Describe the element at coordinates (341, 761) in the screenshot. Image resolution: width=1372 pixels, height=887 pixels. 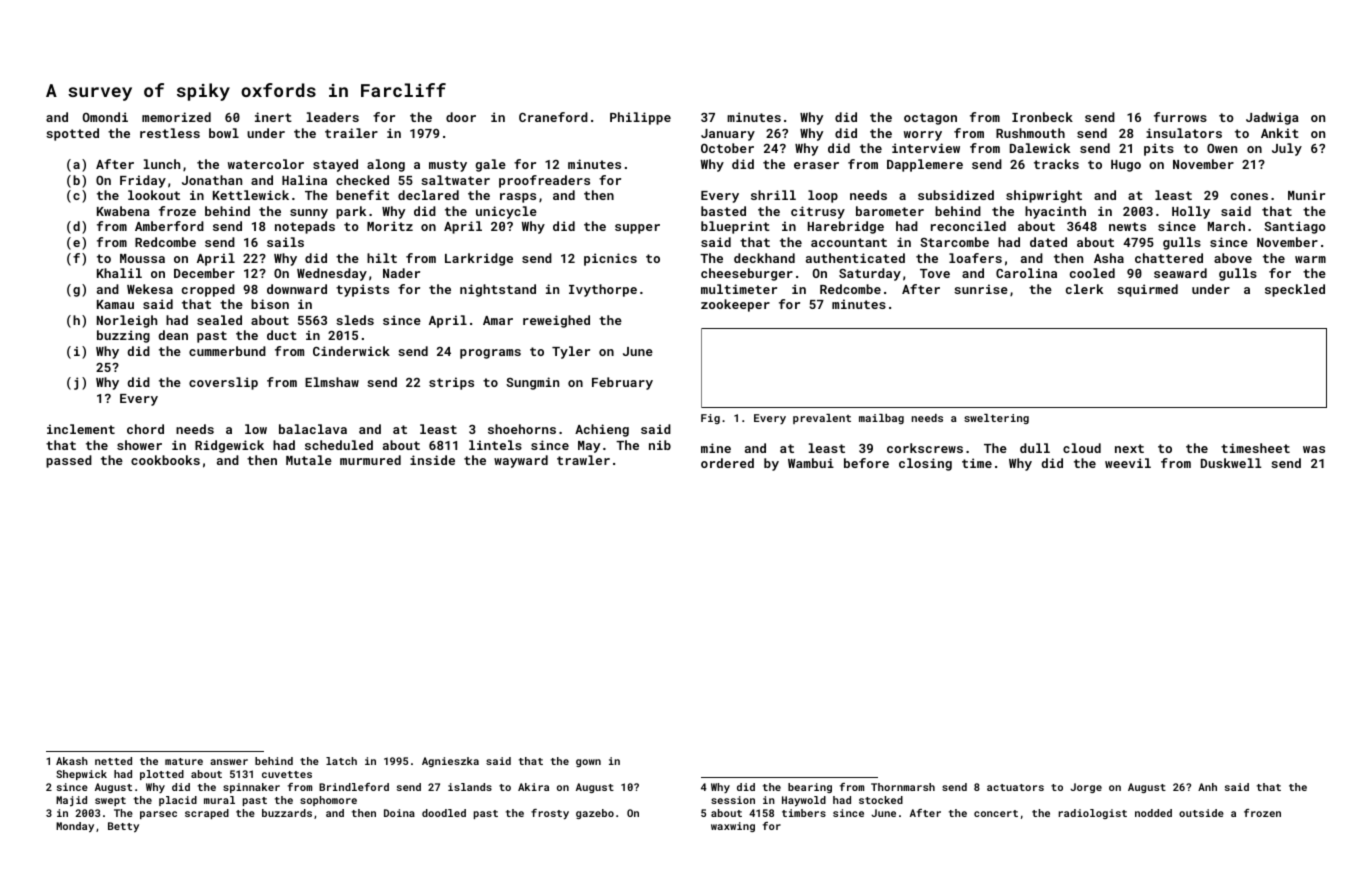
I see `latch` at that location.
